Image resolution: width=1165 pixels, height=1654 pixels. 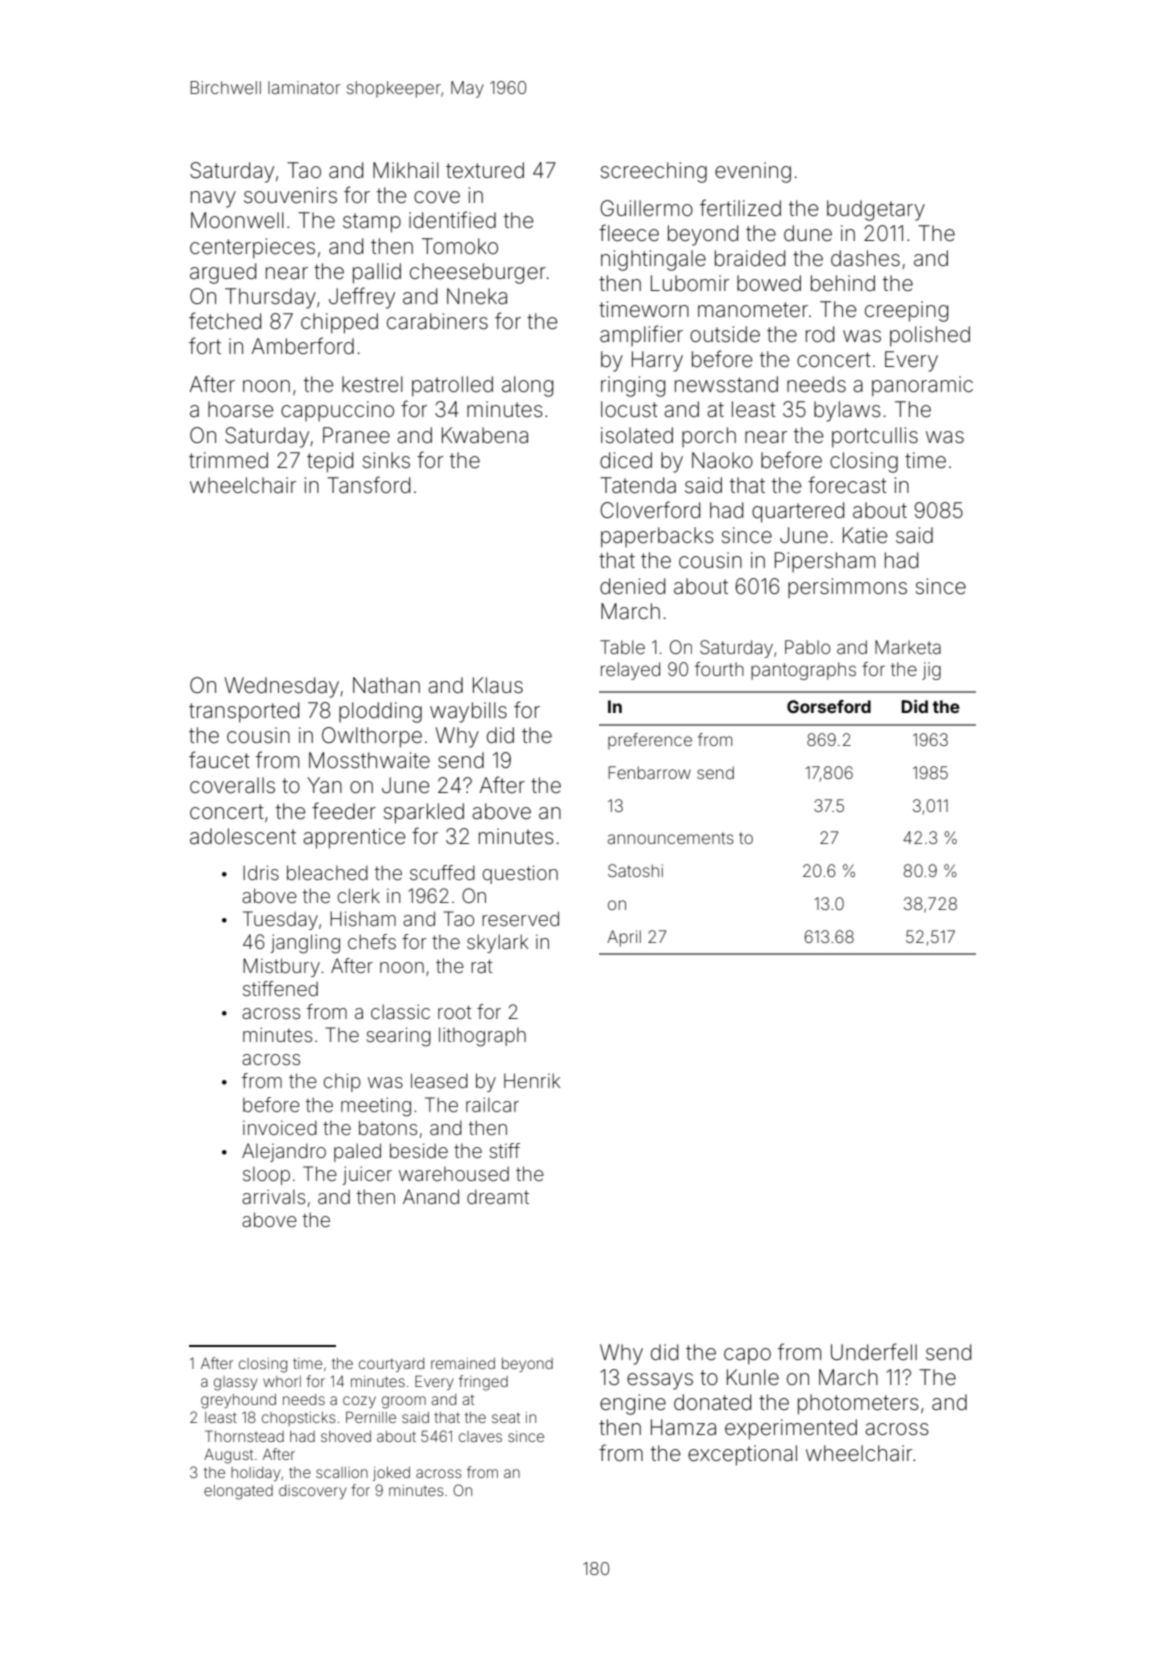 I want to click on screeching, so click(x=654, y=172).
